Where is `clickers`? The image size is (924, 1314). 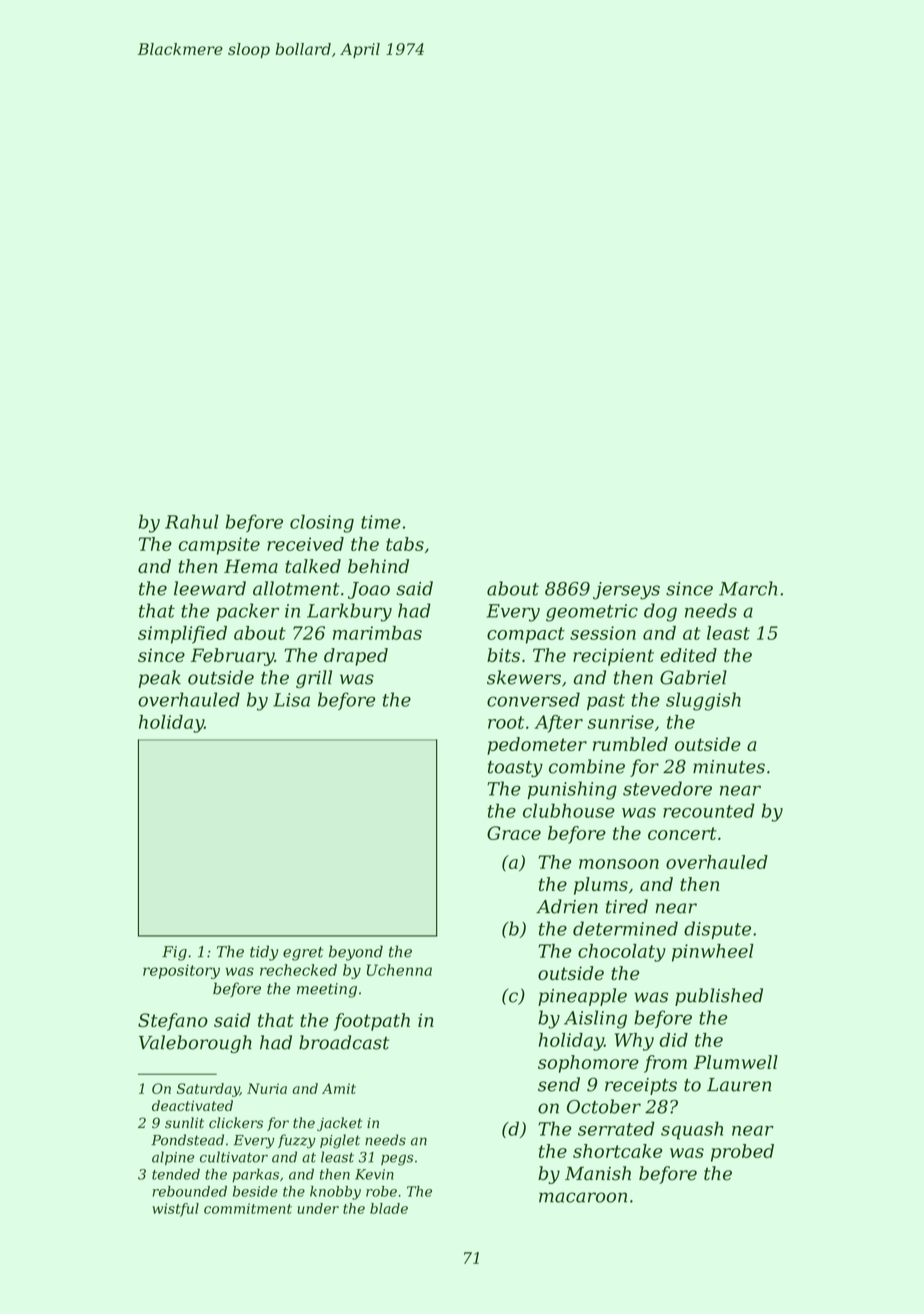 clickers is located at coordinates (236, 1123).
